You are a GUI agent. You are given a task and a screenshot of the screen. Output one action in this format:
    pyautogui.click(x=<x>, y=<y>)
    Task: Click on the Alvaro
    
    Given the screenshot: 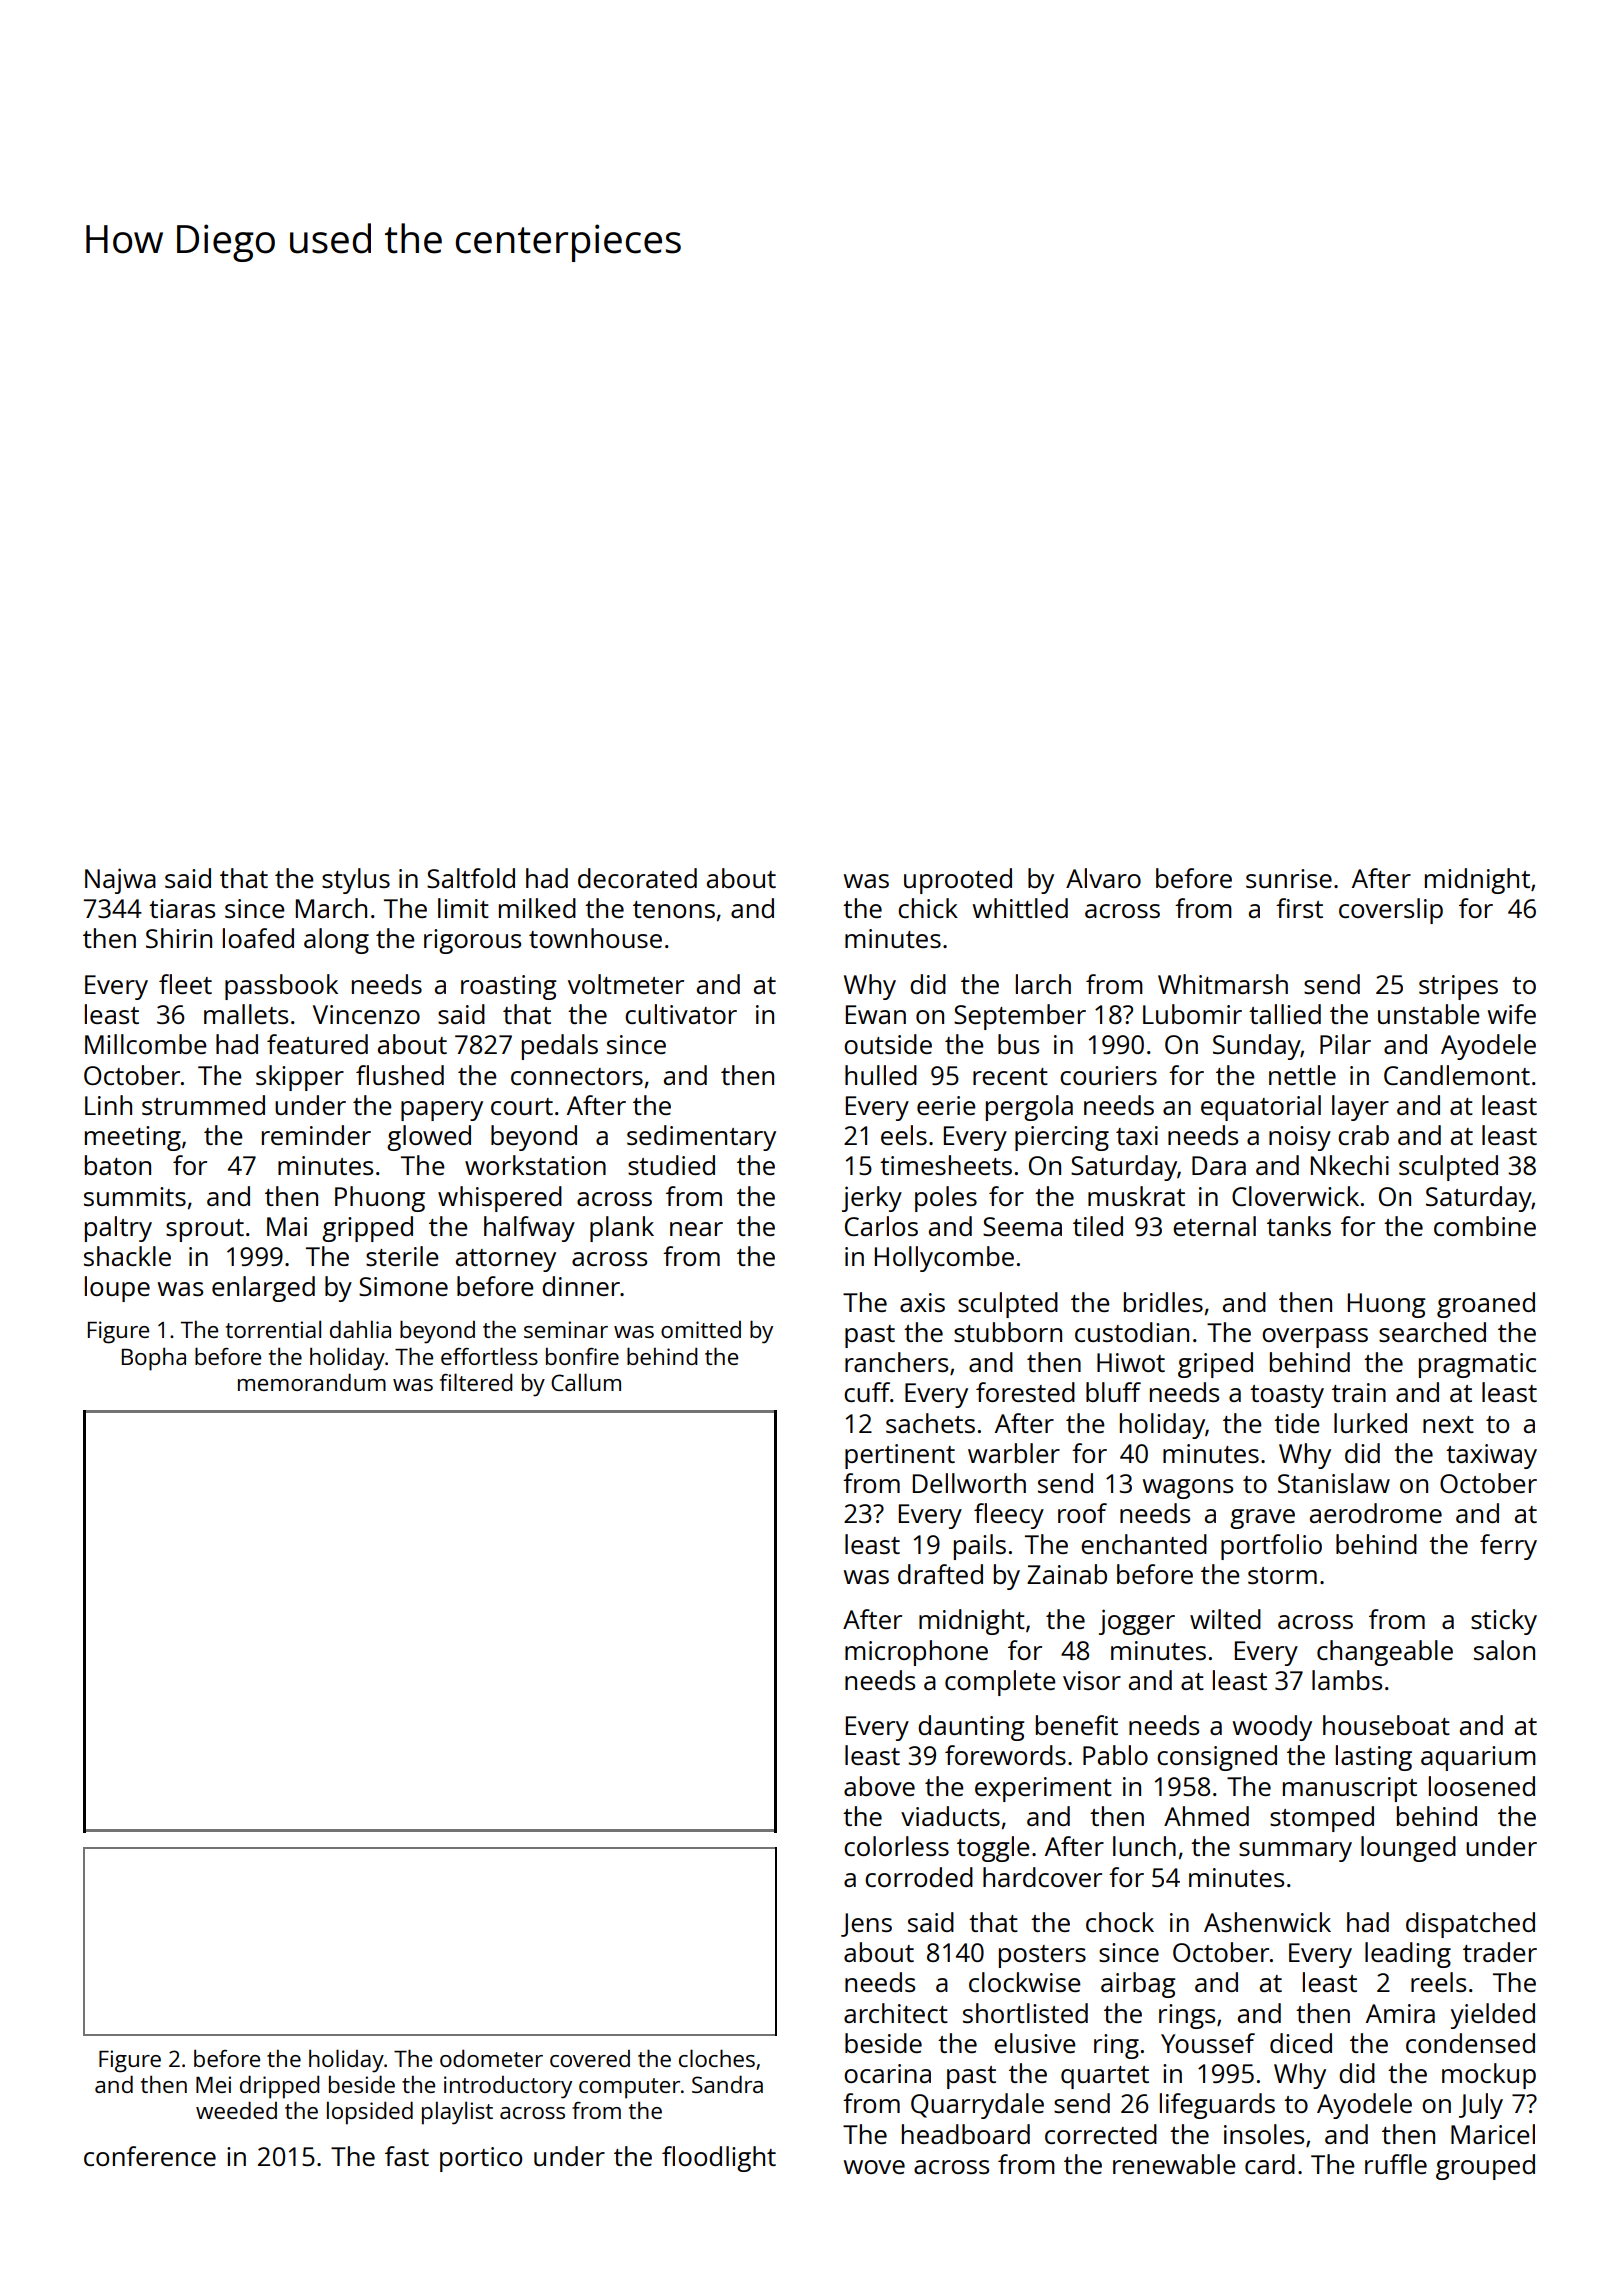 What is the action you would take?
    pyautogui.click(x=1103, y=878)
